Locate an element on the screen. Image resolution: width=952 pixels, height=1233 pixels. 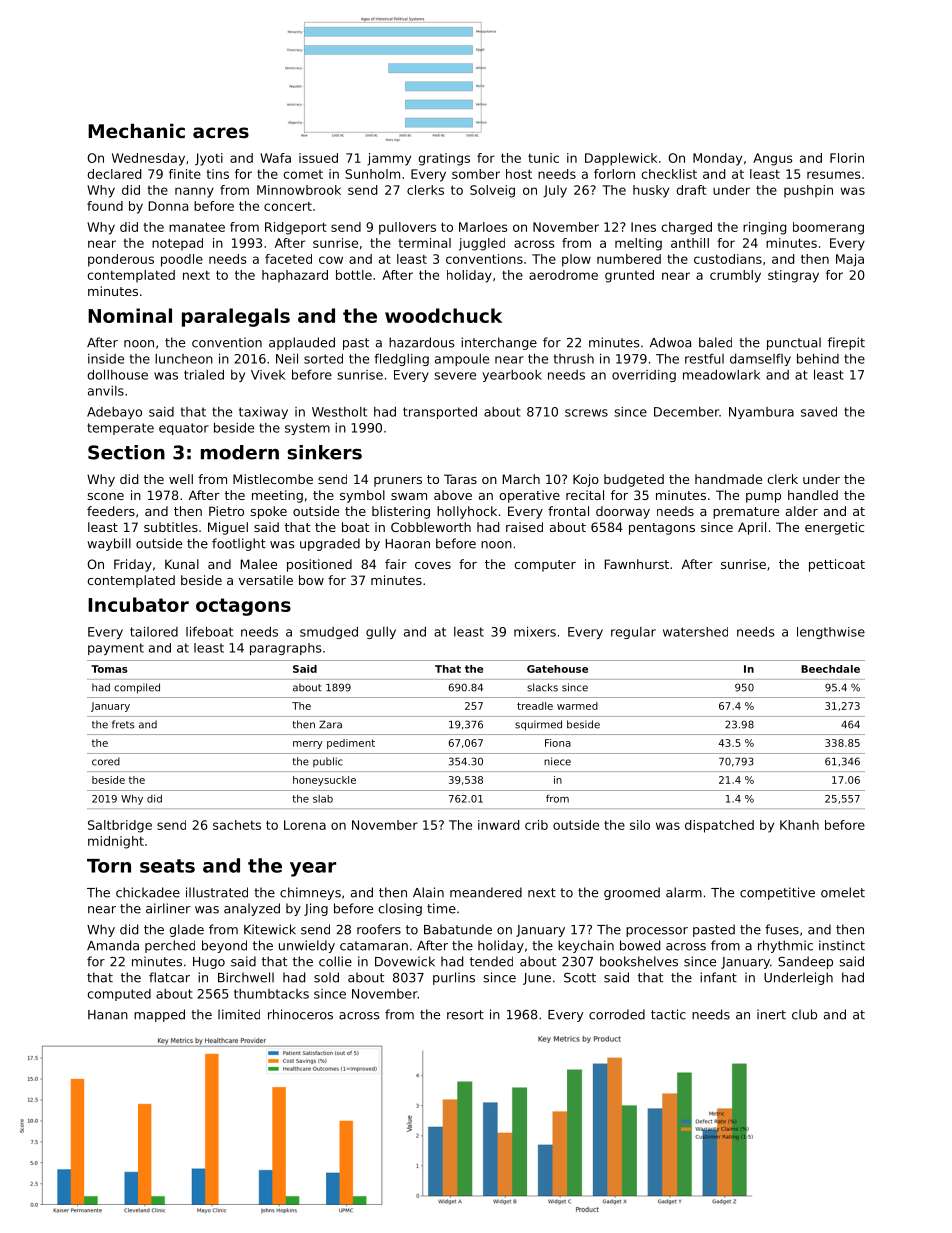
juggled is located at coordinates (482, 244).
